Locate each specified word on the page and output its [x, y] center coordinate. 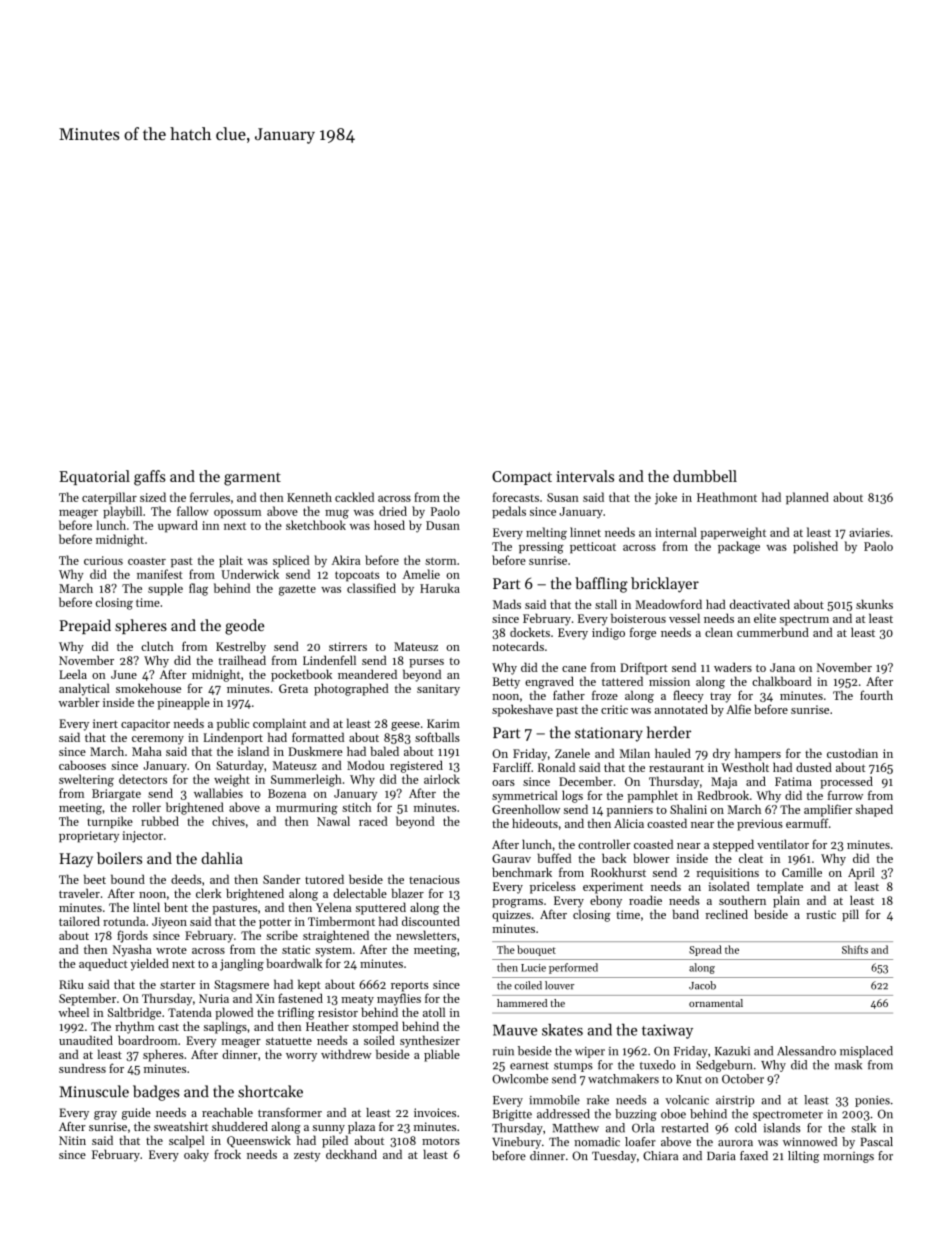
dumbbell [705, 476]
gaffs [150, 478]
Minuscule [94, 1091]
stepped [733, 845]
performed [573, 968]
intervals [585, 476]
